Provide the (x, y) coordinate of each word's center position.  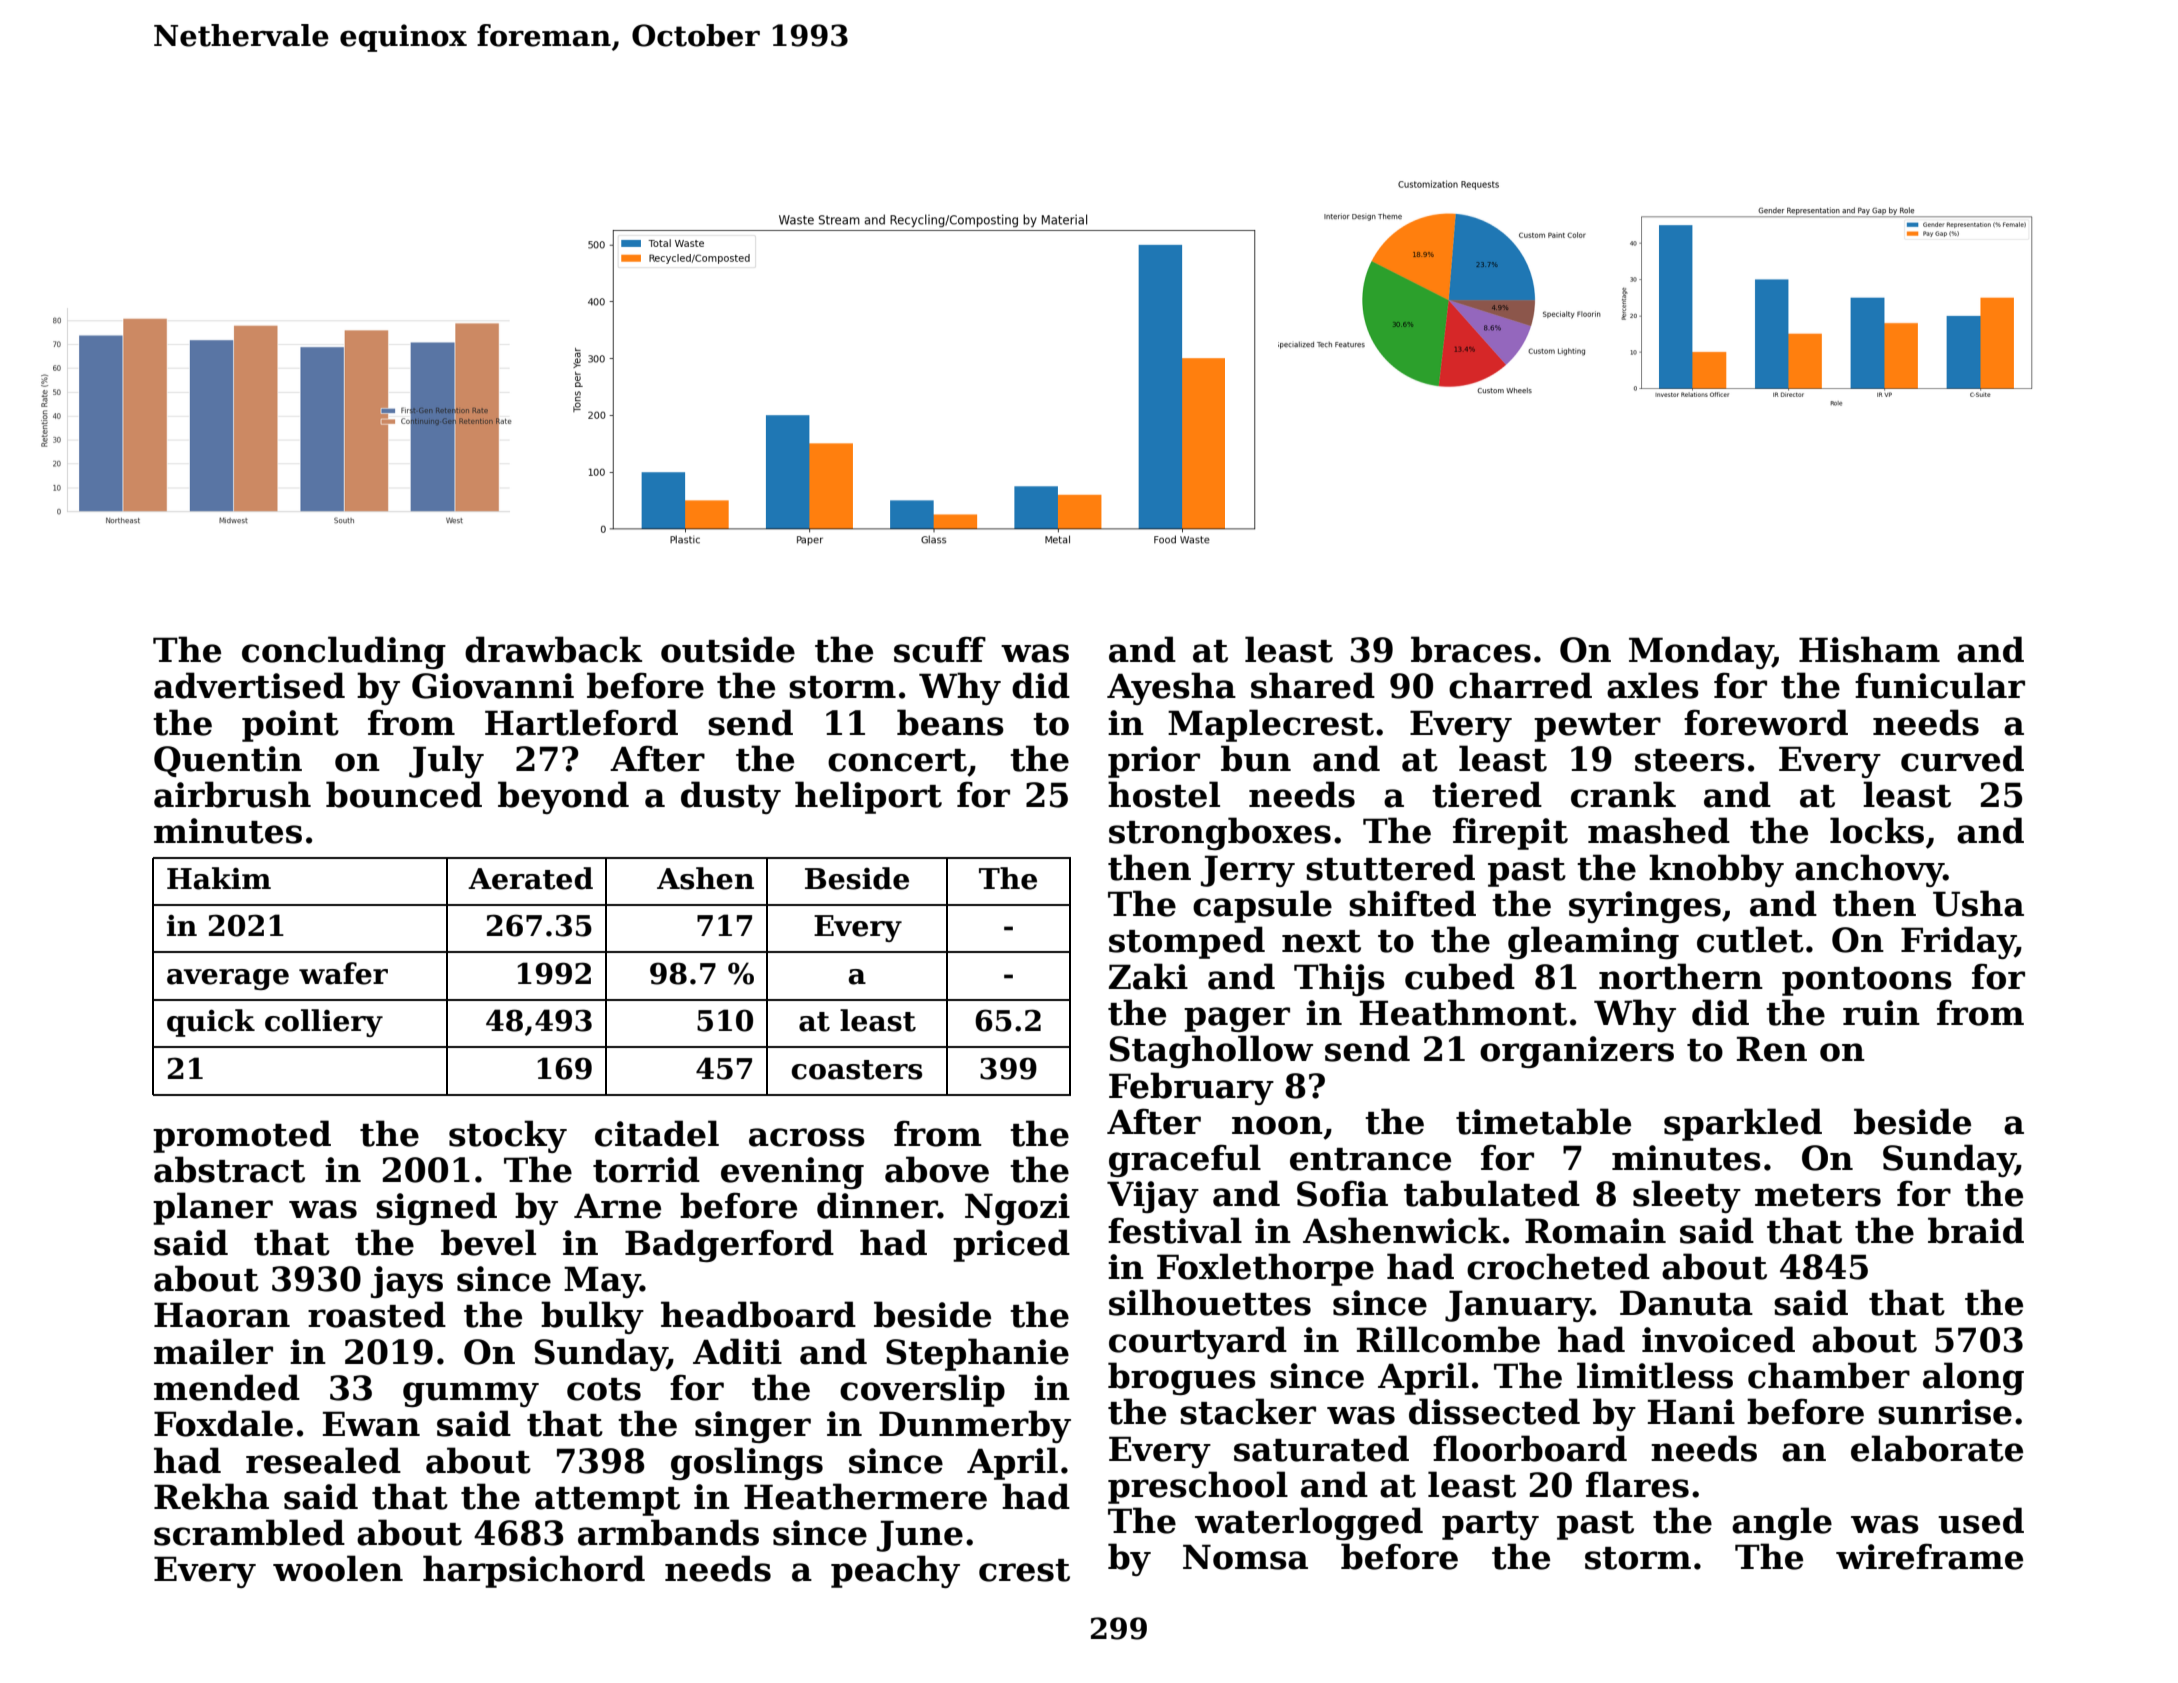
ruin (1881, 1013)
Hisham (1869, 649)
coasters (856, 1070)
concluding (344, 652)
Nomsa (1245, 1557)
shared (1313, 685)
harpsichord (534, 1571)
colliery (324, 1023)
